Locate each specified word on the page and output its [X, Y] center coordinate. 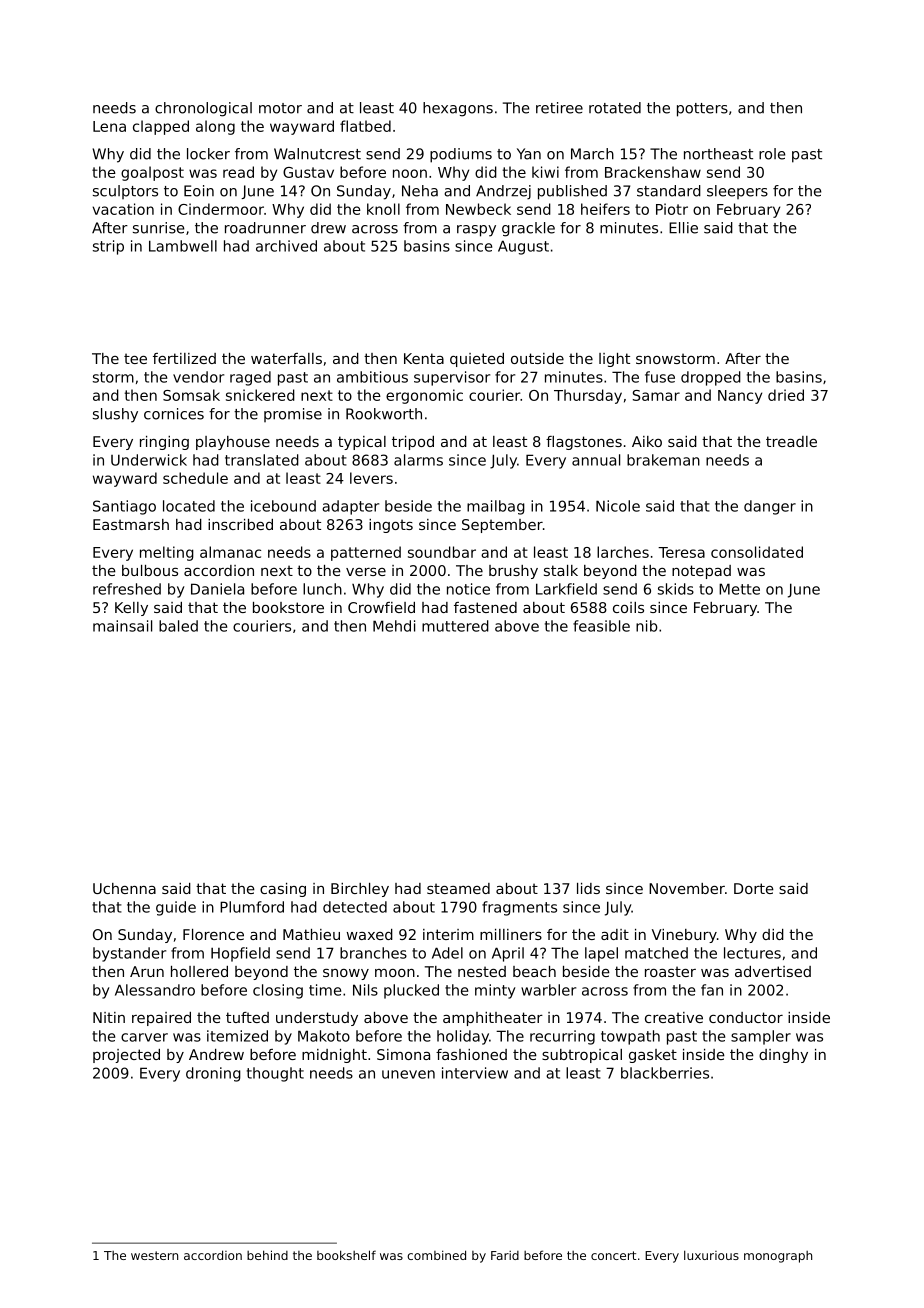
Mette [739, 589]
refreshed [127, 589]
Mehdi [394, 626]
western [154, 1255]
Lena [109, 126]
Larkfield [566, 589]
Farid [505, 1255]
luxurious [711, 1255]
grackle [528, 229]
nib [647, 626]
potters [702, 110]
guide [176, 908]
